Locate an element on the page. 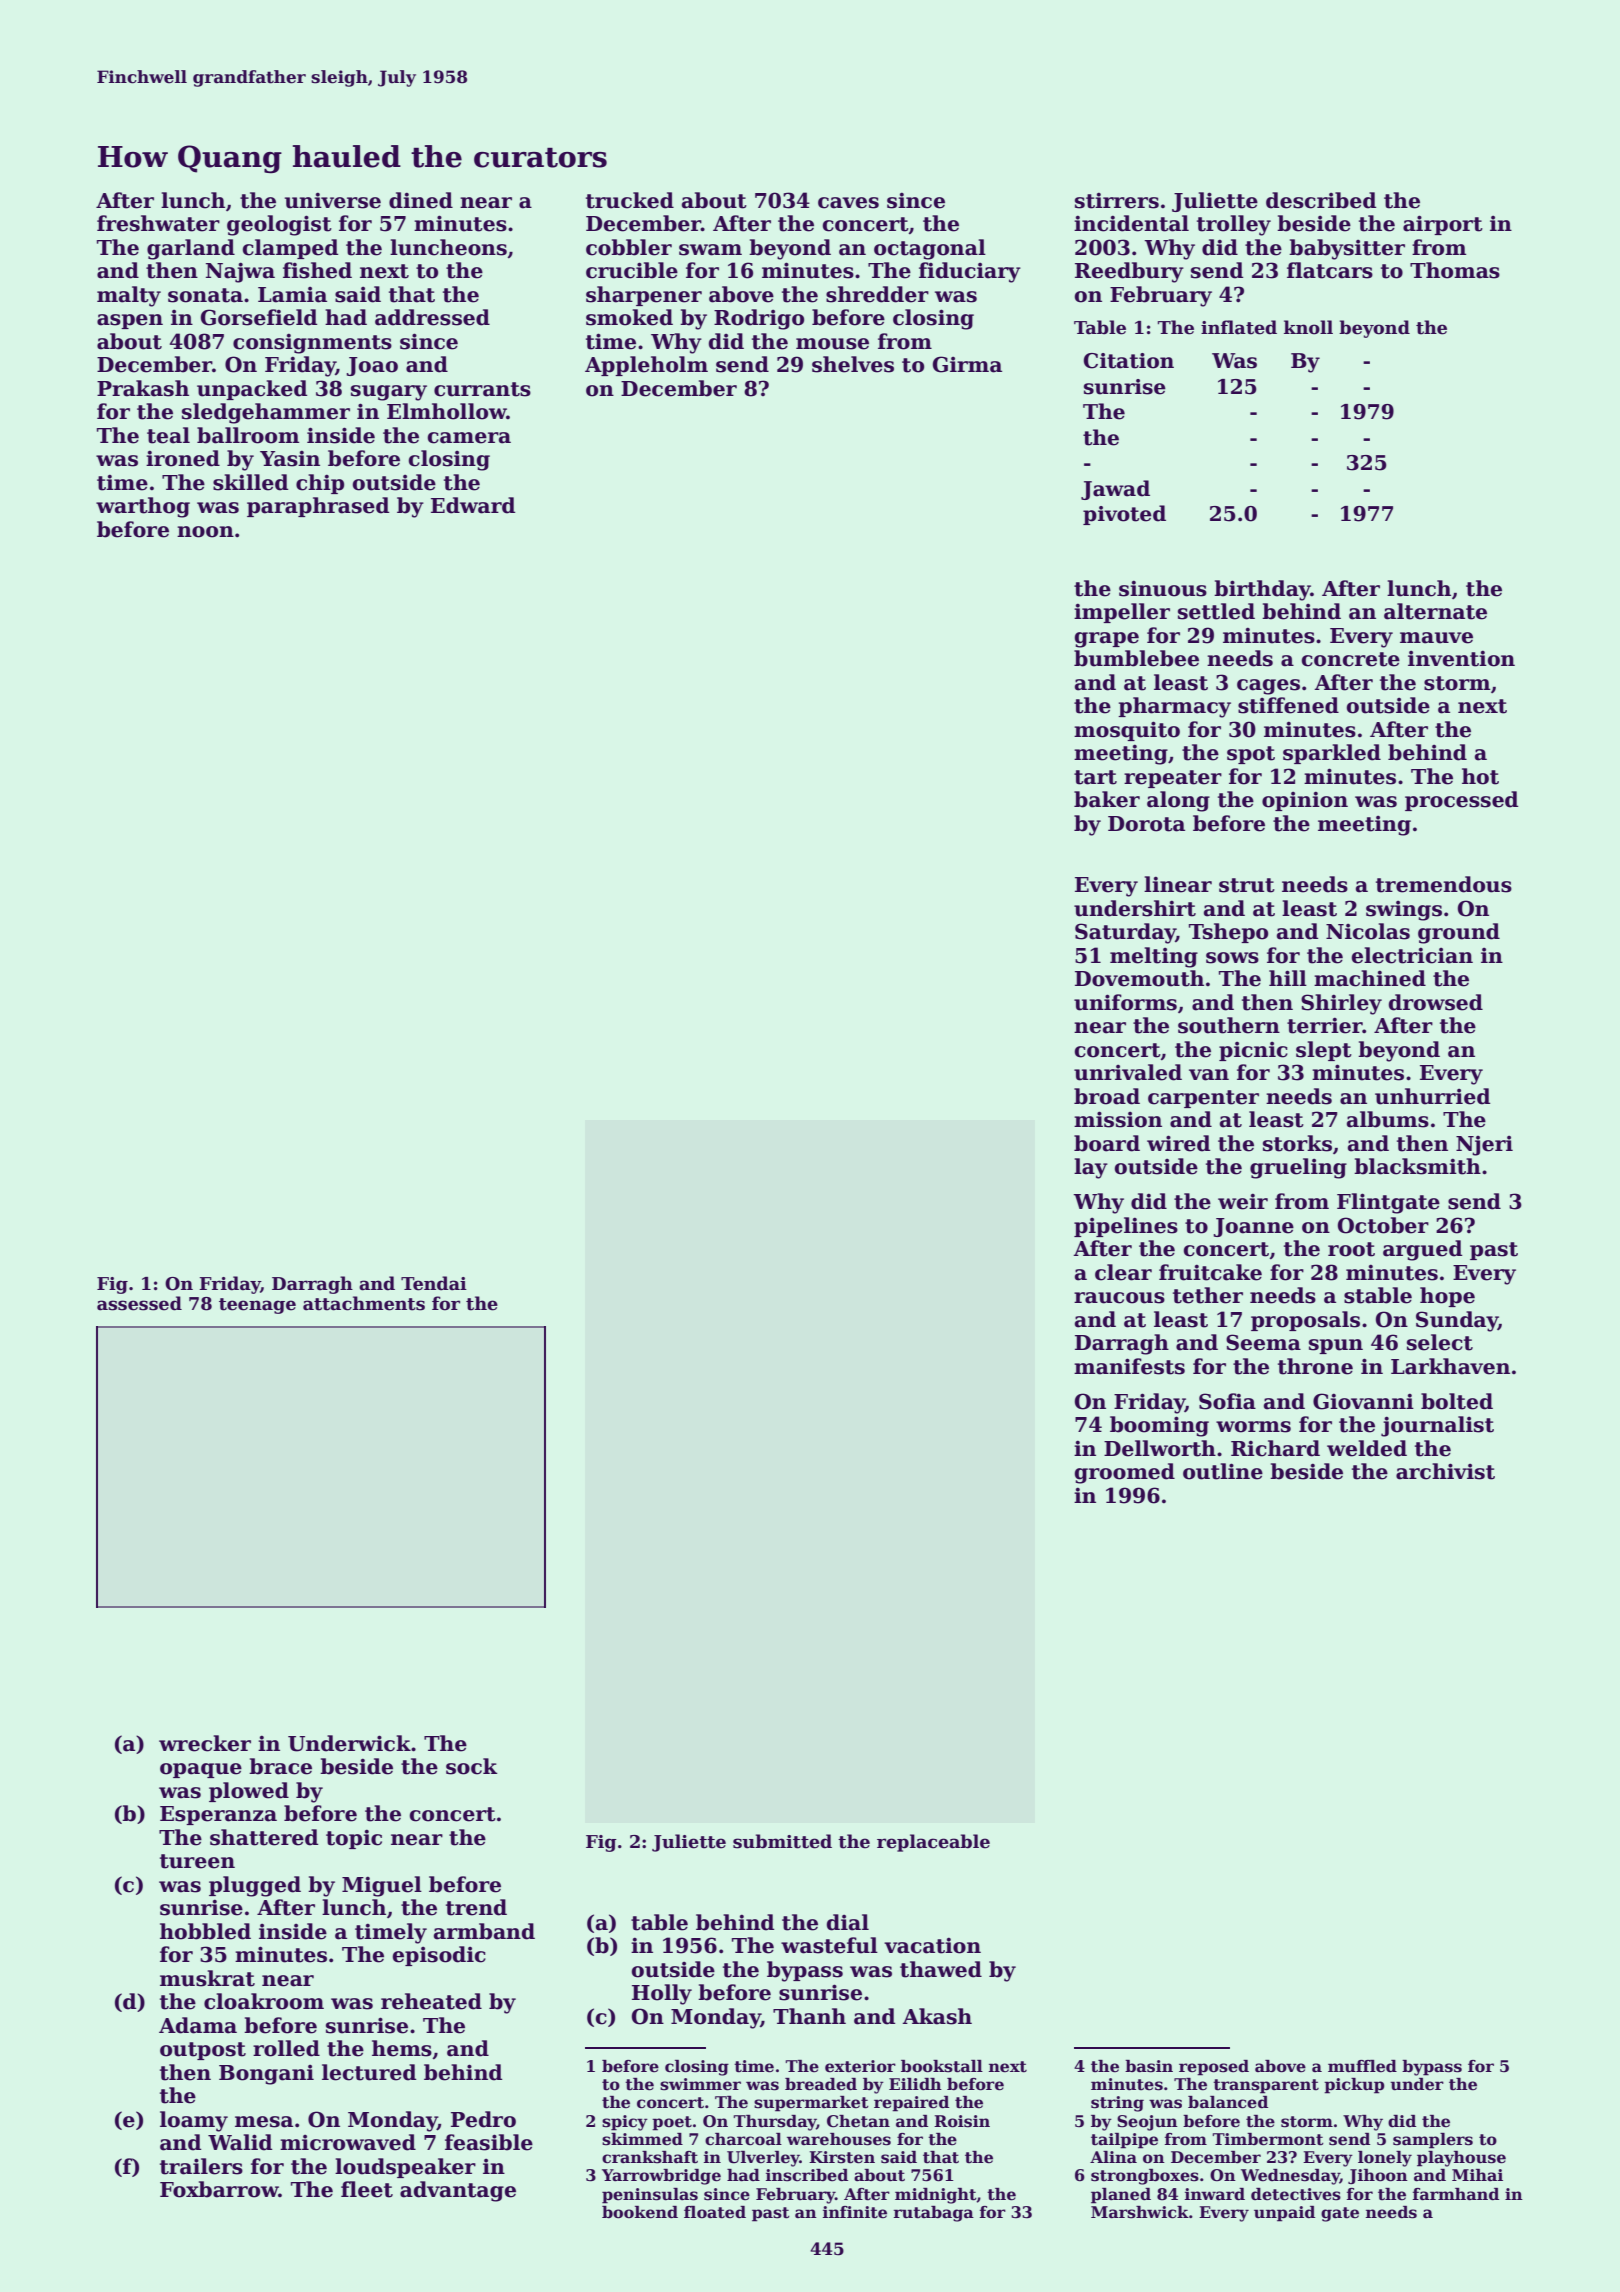 The height and width of the page is (2292, 1620). noon is located at coordinates (205, 532).
